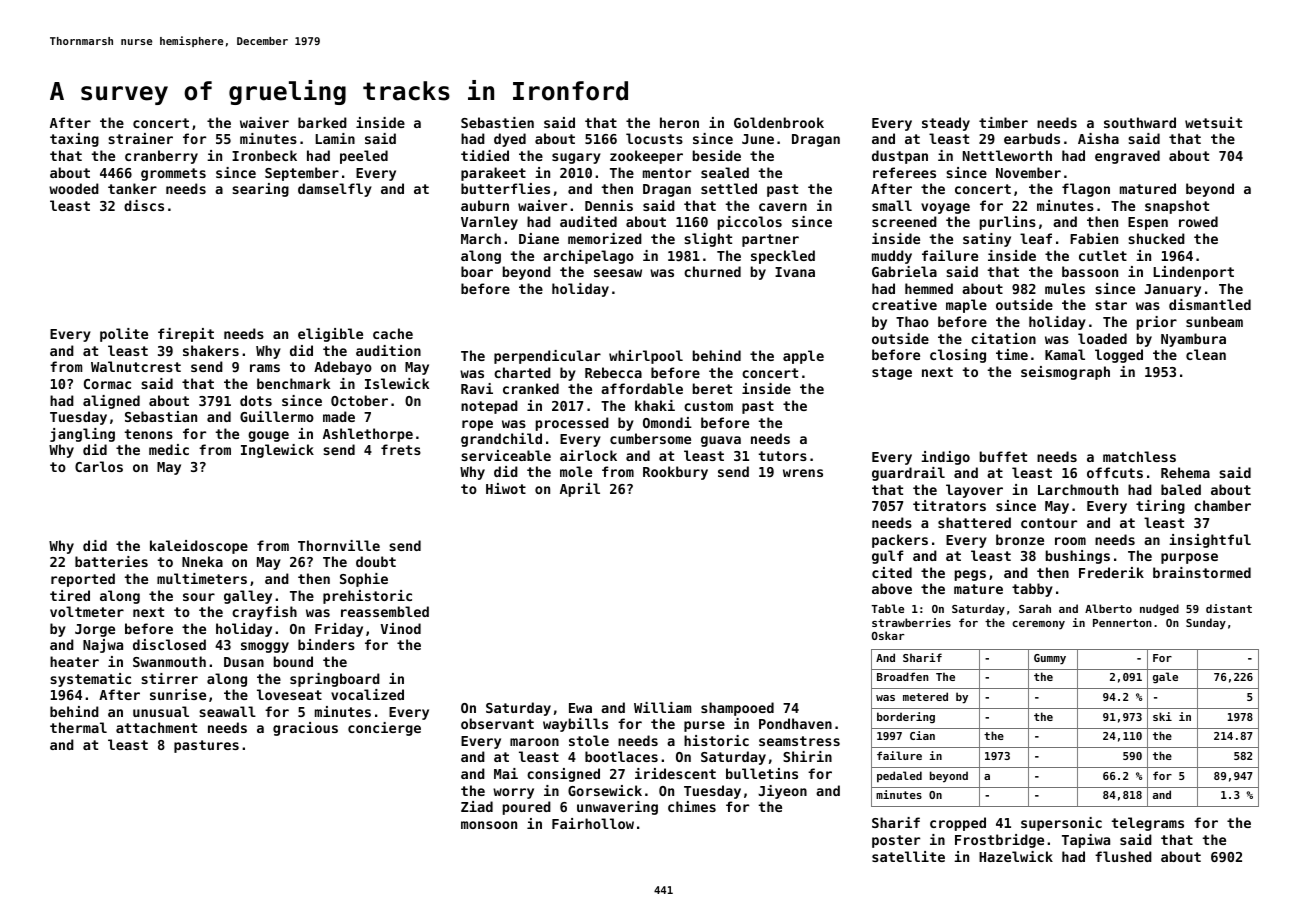 This image has height=924, width=1308. I want to click on hemmed, so click(929, 288).
